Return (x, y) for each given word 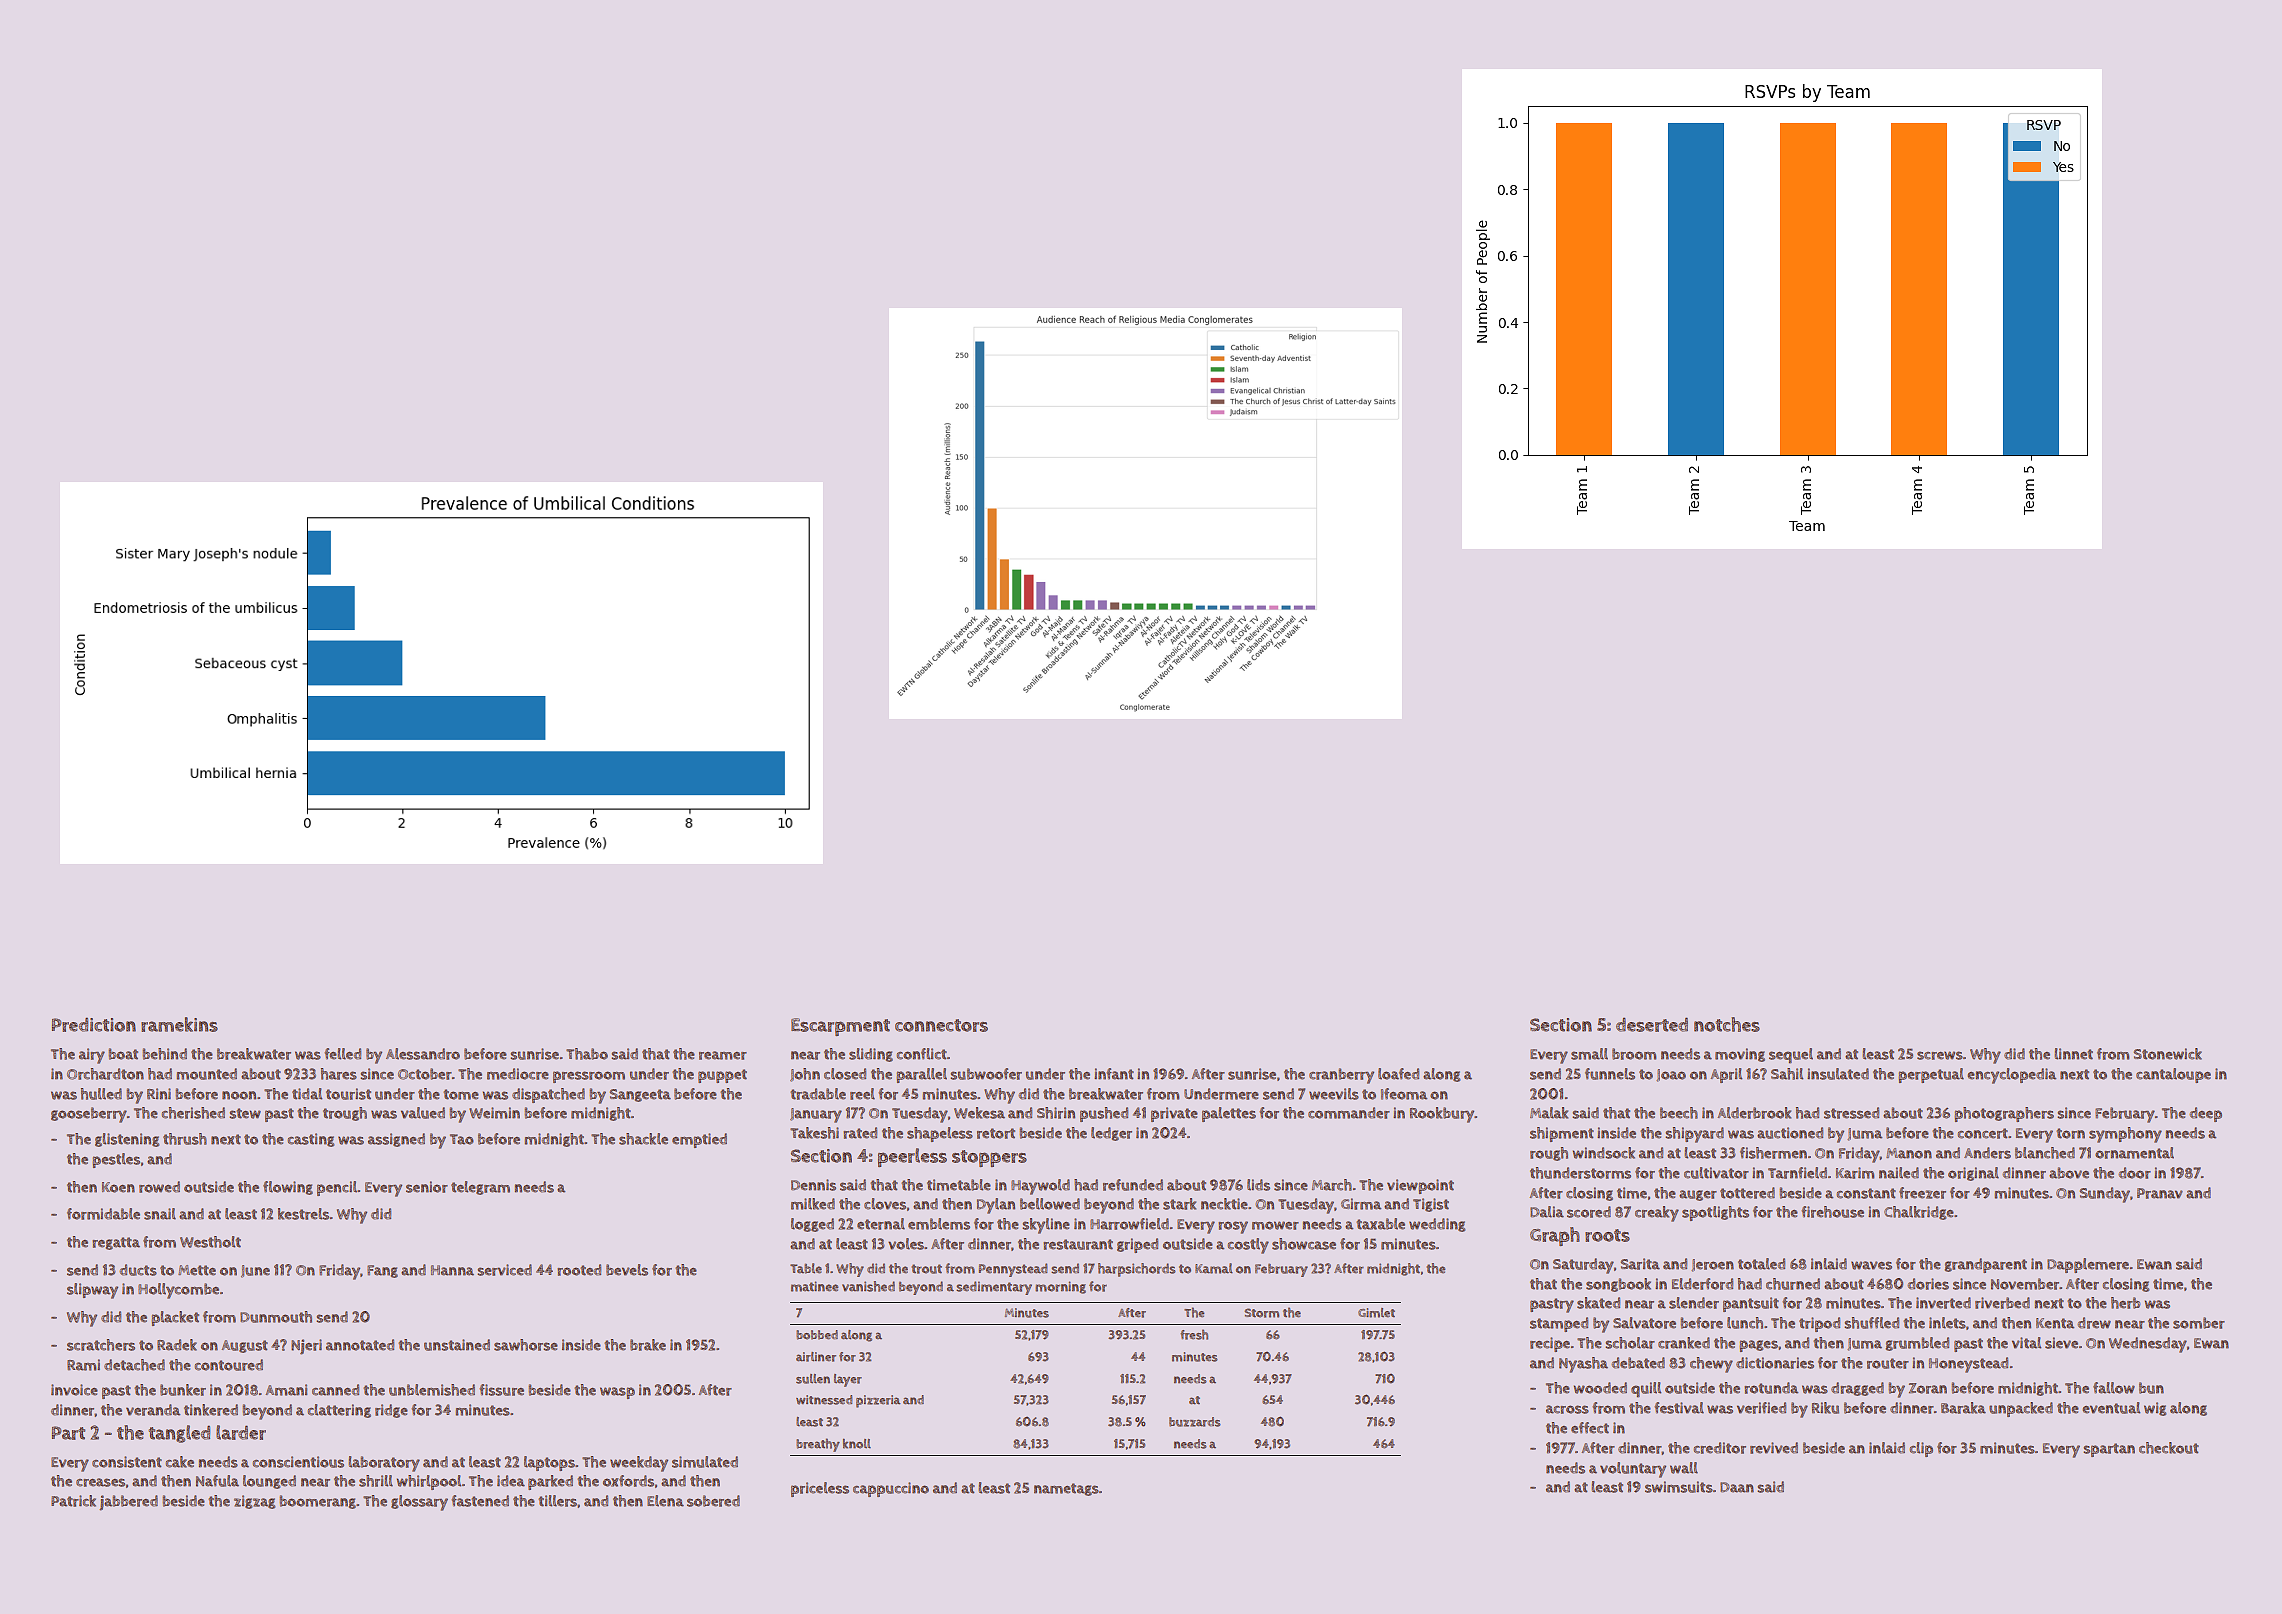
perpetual (1931, 1075)
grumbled (1917, 1344)
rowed (159, 1187)
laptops (549, 1463)
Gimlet (1376, 1313)
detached (134, 1365)
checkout (2169, 1448)
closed (845, 1074)
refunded (1133, 1185)
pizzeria (878, 1401)
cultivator (1716, 1173)
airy (92, 1056)
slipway (92, 1291)
